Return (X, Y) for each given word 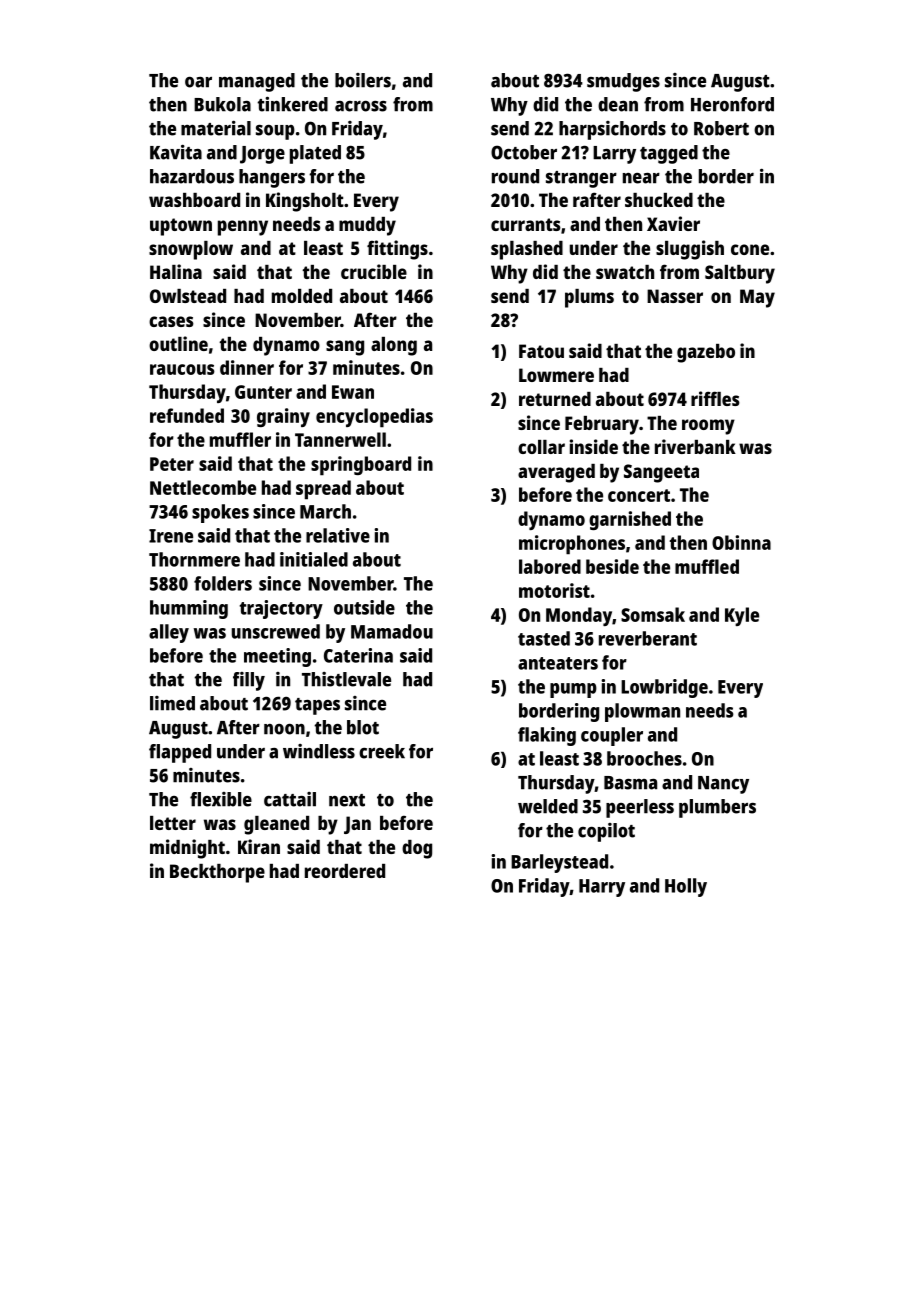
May (757, 298)
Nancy (723, 785)
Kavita (176, 152)
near (641, 178)
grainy (283, 417)
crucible (374, 271)
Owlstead (188, 296)
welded (548, 806)
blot (363, 727)
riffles (715, 398)
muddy (367, 226)
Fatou (541, 351)
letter (173, 823)
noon (284, 729)
